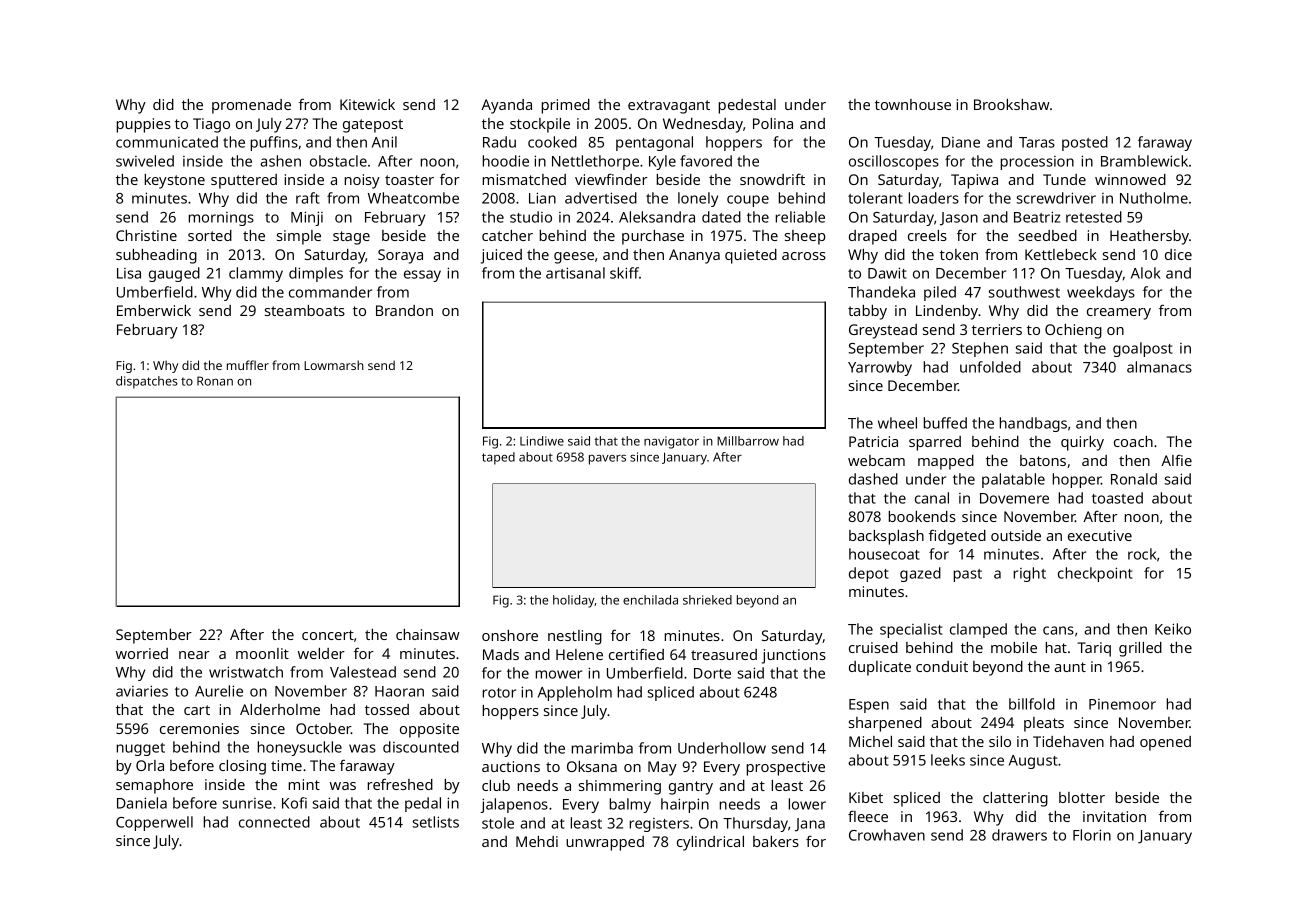 The width and height of the screenshot is (1308, 924). Describe the element at coordinates (330, 292) in the screenshot. I see `commander` at that location.
